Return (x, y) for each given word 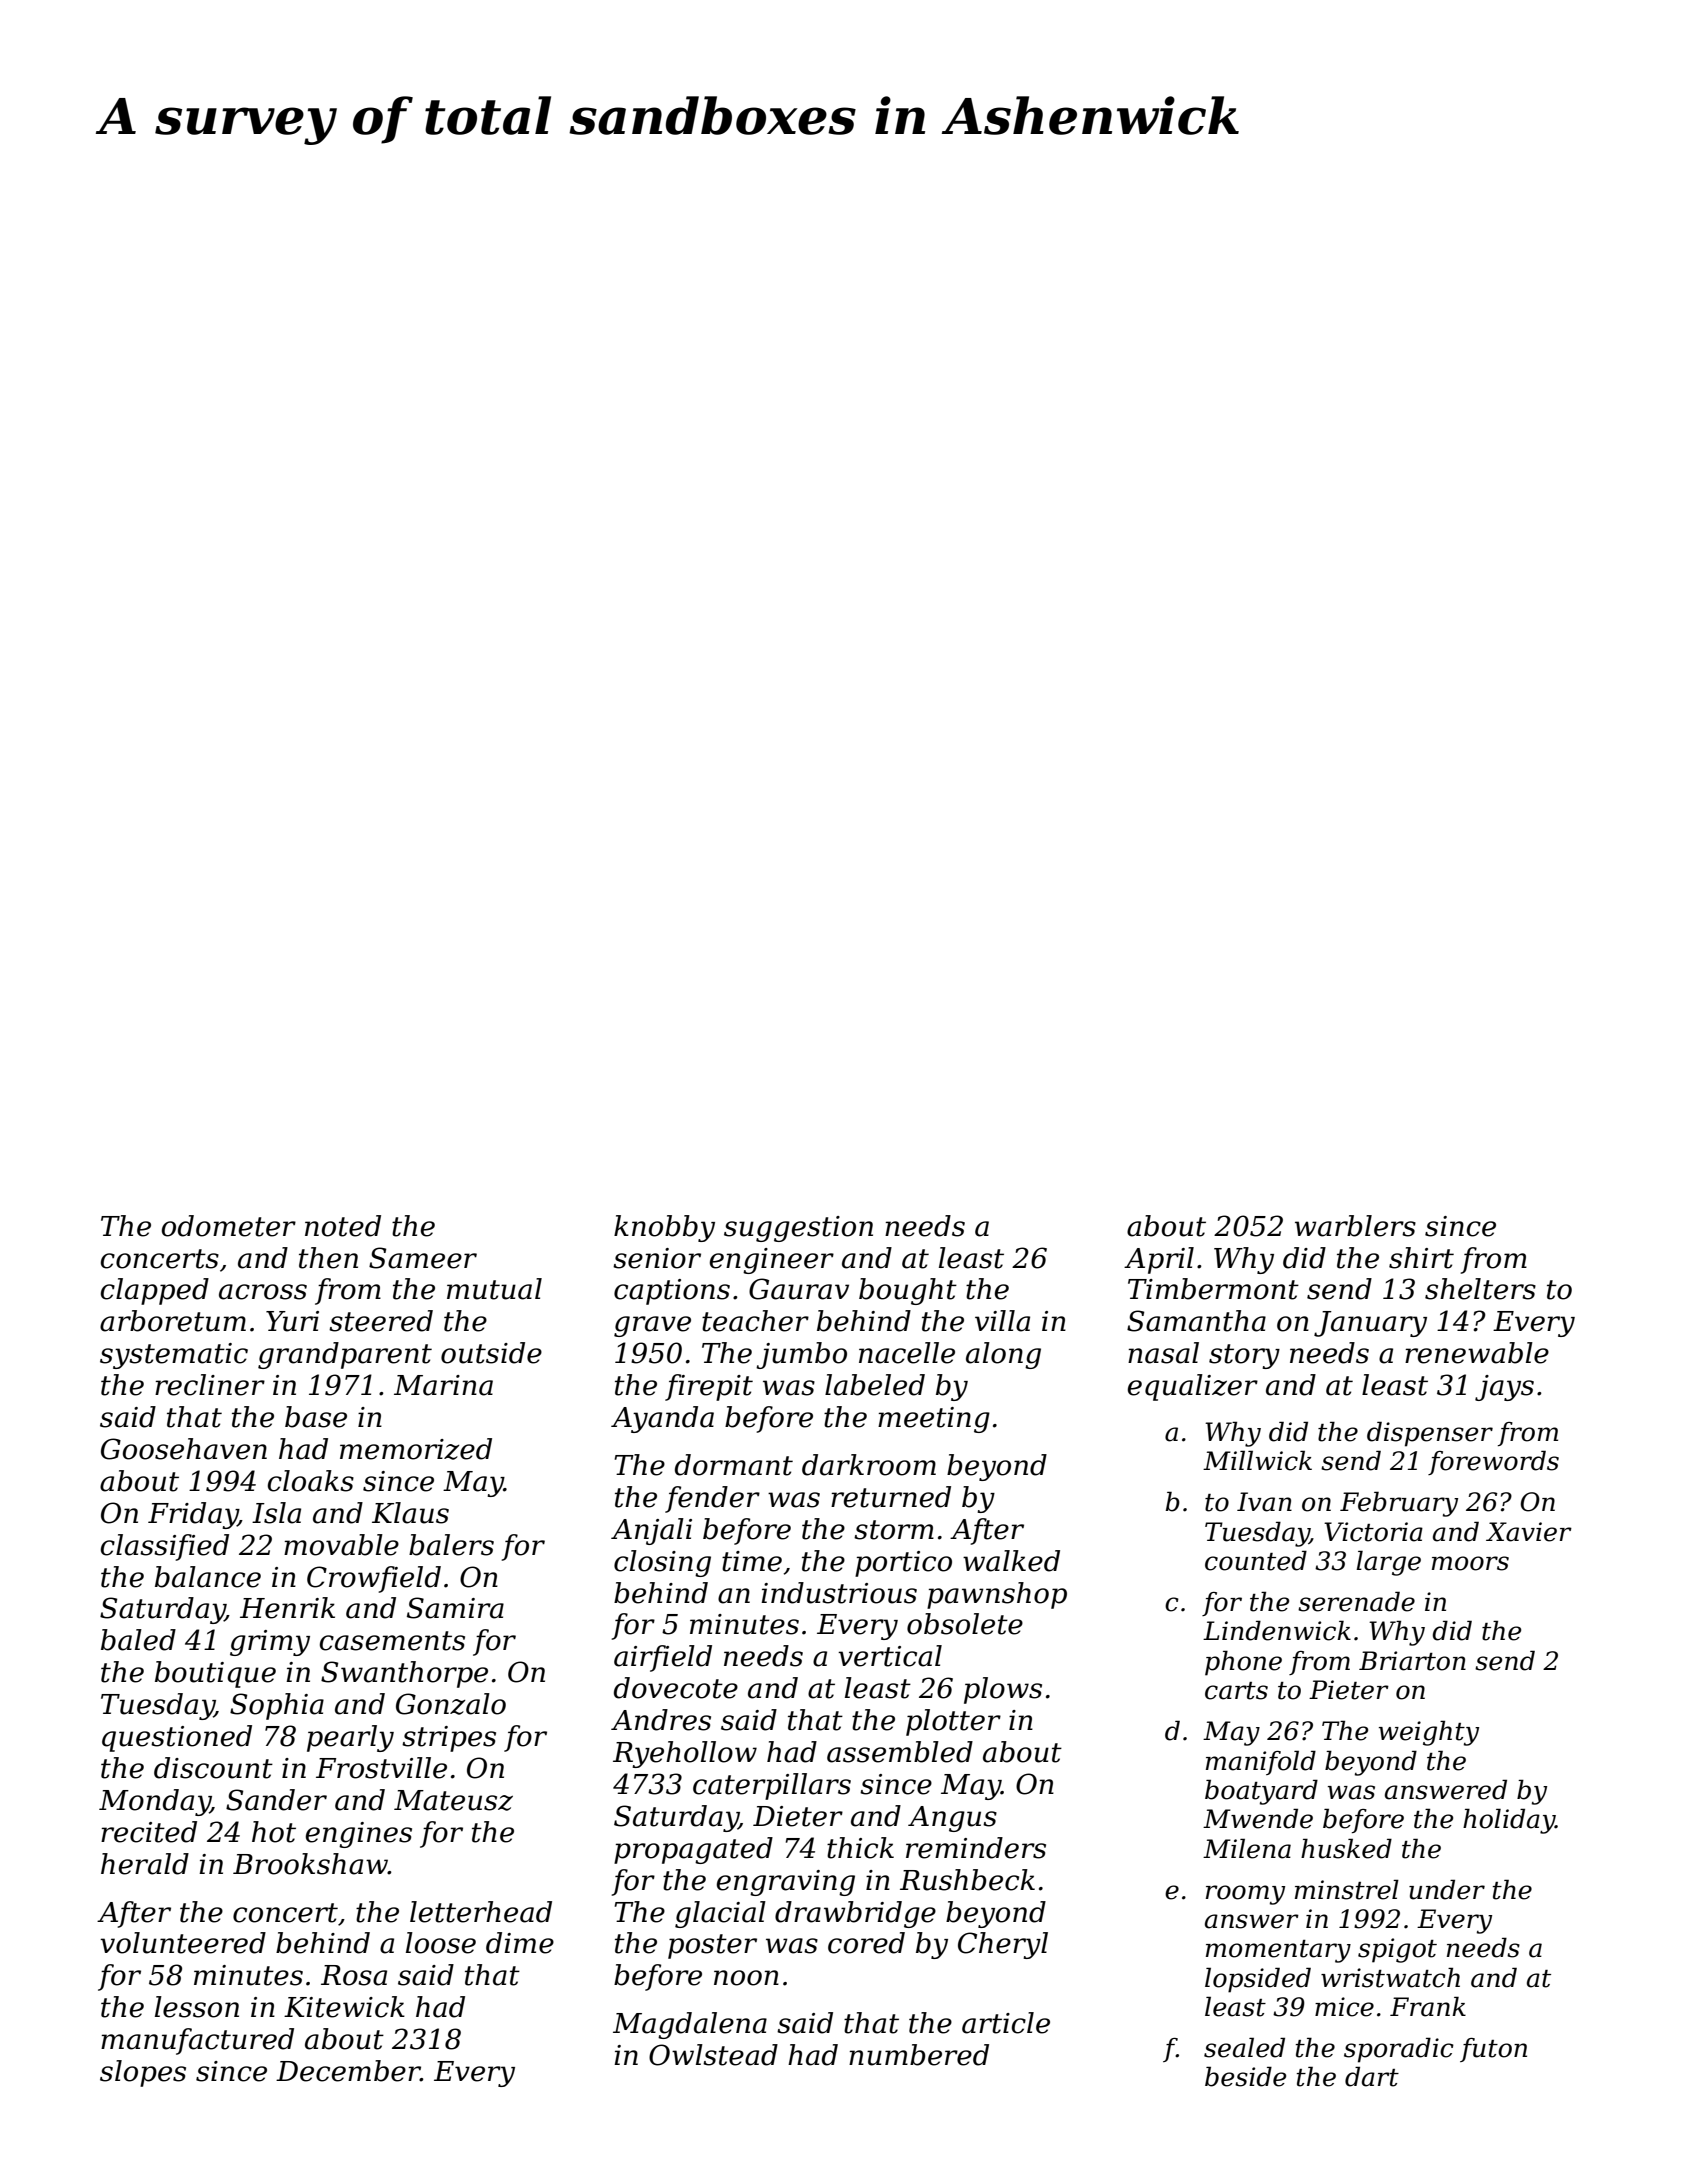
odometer (229, 1226)
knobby (664, 1228)
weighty (1429, 1733)
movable (341, 1545)
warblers (1355, 1226)
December (348, 2071)
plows (1003, 1690)
